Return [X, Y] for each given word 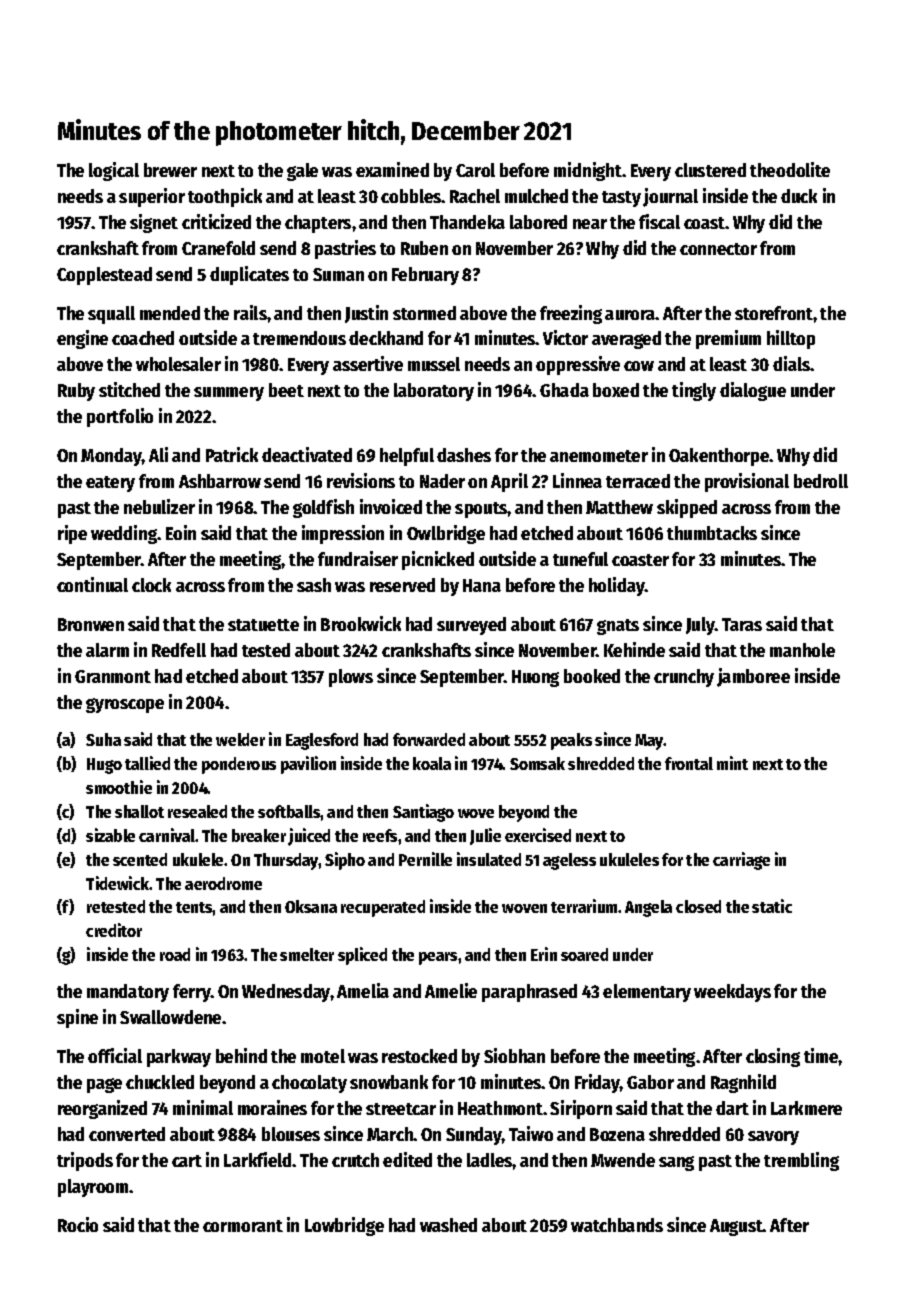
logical [114, 171]
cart [187, 1161]
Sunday [474, 1136]
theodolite [790, 169]
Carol [475, 170]
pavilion [308, 765]
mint [732, 763]
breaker [259, 835]
